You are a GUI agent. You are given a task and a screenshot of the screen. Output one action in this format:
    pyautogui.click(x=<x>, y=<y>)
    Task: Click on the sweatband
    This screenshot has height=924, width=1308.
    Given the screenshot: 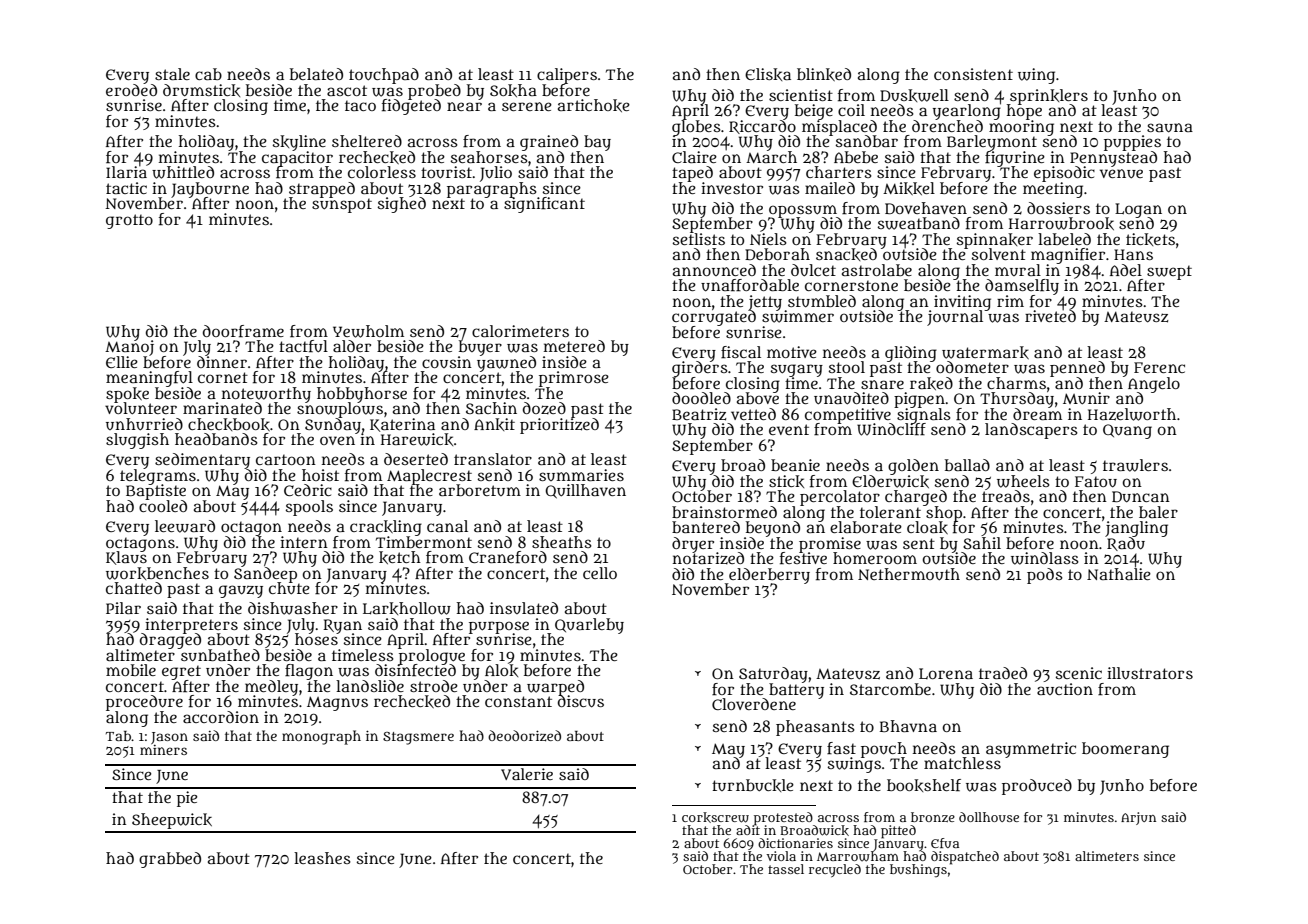 What is the action you would take?
    pyautogui.click(x=919, y=223)
